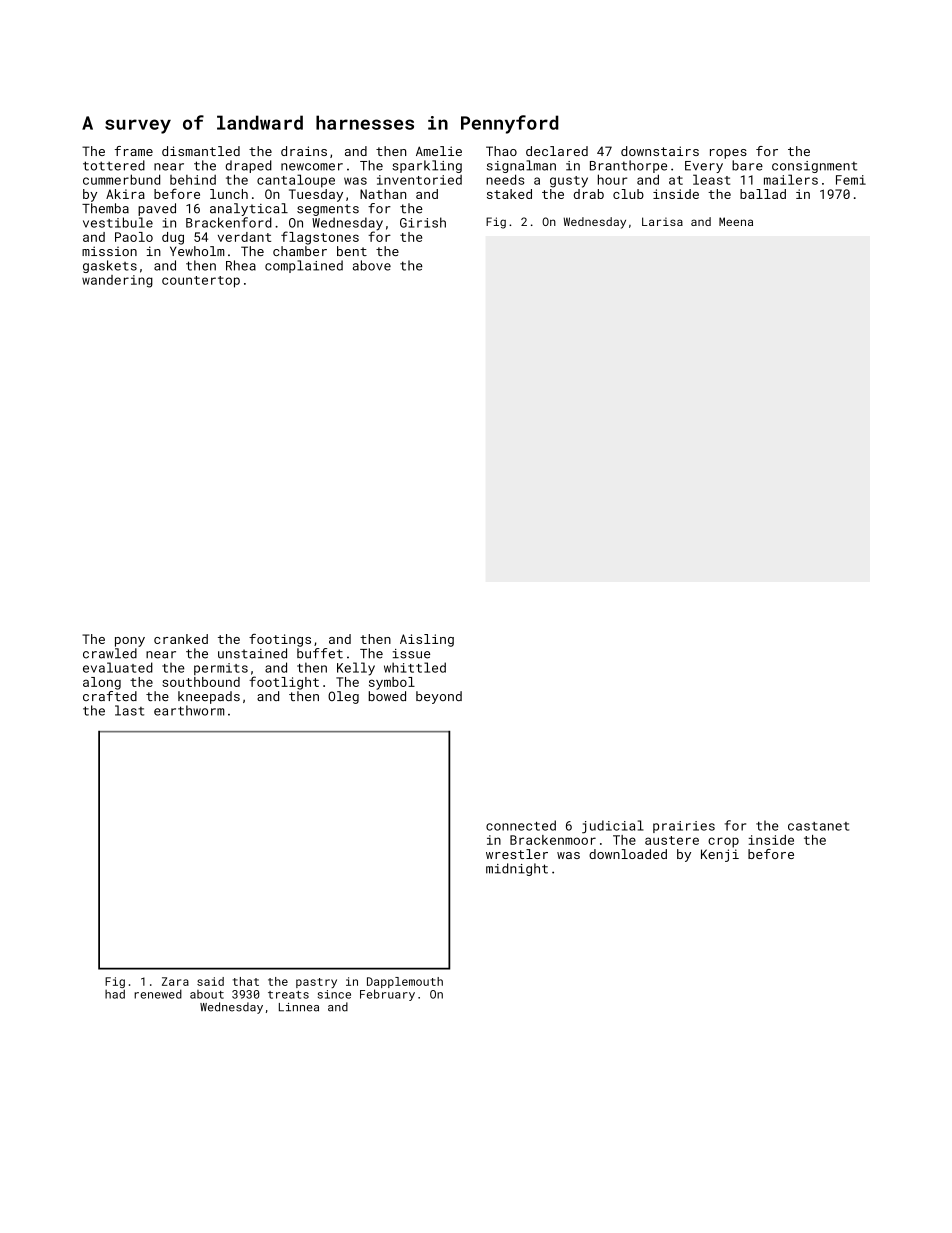 The width and height of the document is (952, 1233). Describe the element at coordinates (439, 697) in the document. I see `beyond` at that location.
